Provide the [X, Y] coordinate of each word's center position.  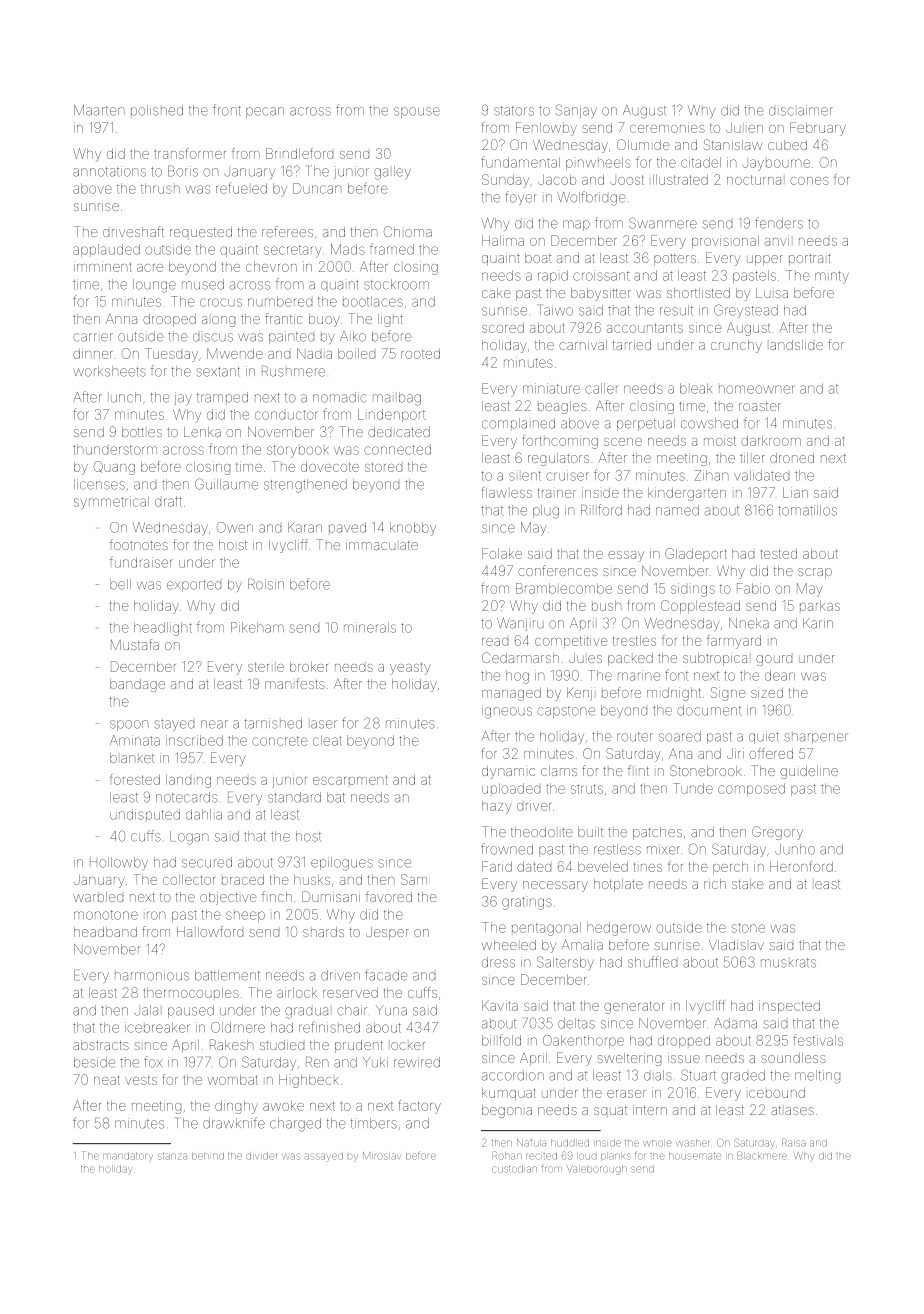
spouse [417, 112]
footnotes [139, 544]
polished [157, 110]
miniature [551, 388]
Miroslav [382, 1156]
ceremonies [667, 127]
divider [262, 1156]
